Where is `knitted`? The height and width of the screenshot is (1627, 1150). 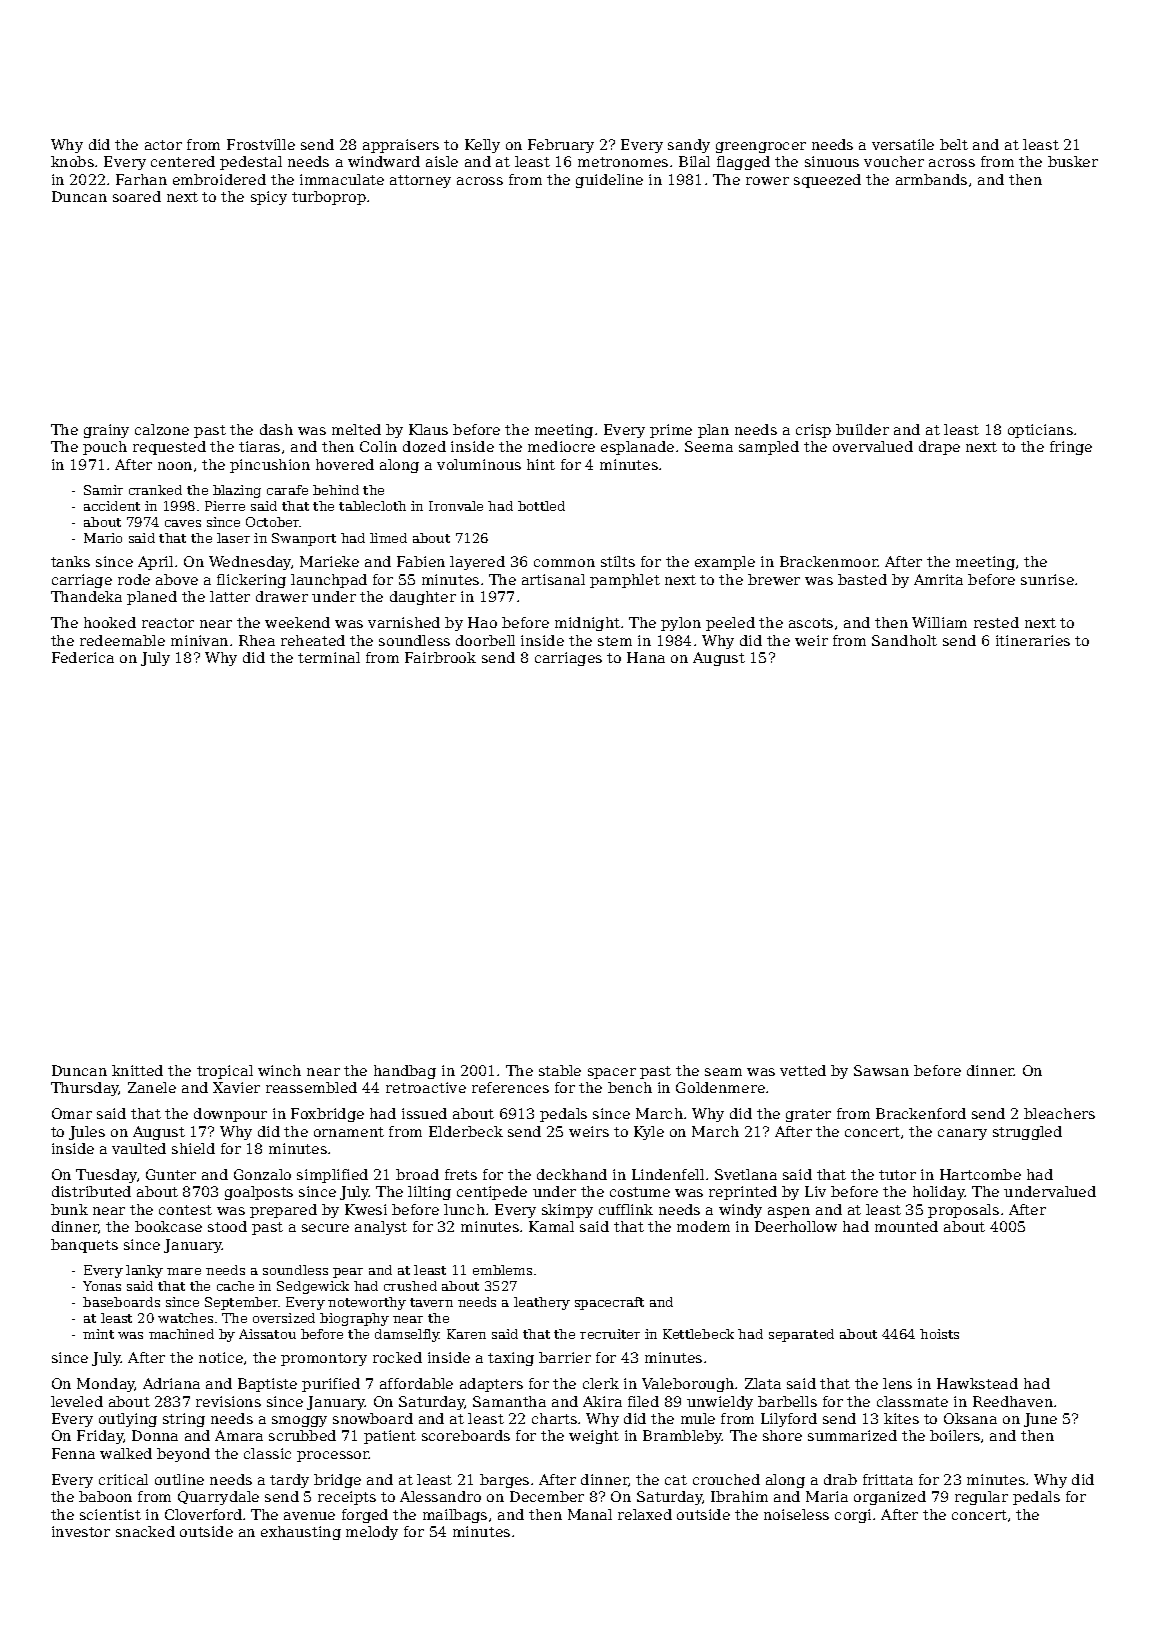 knitted is located at coordinates (137, 1070).
